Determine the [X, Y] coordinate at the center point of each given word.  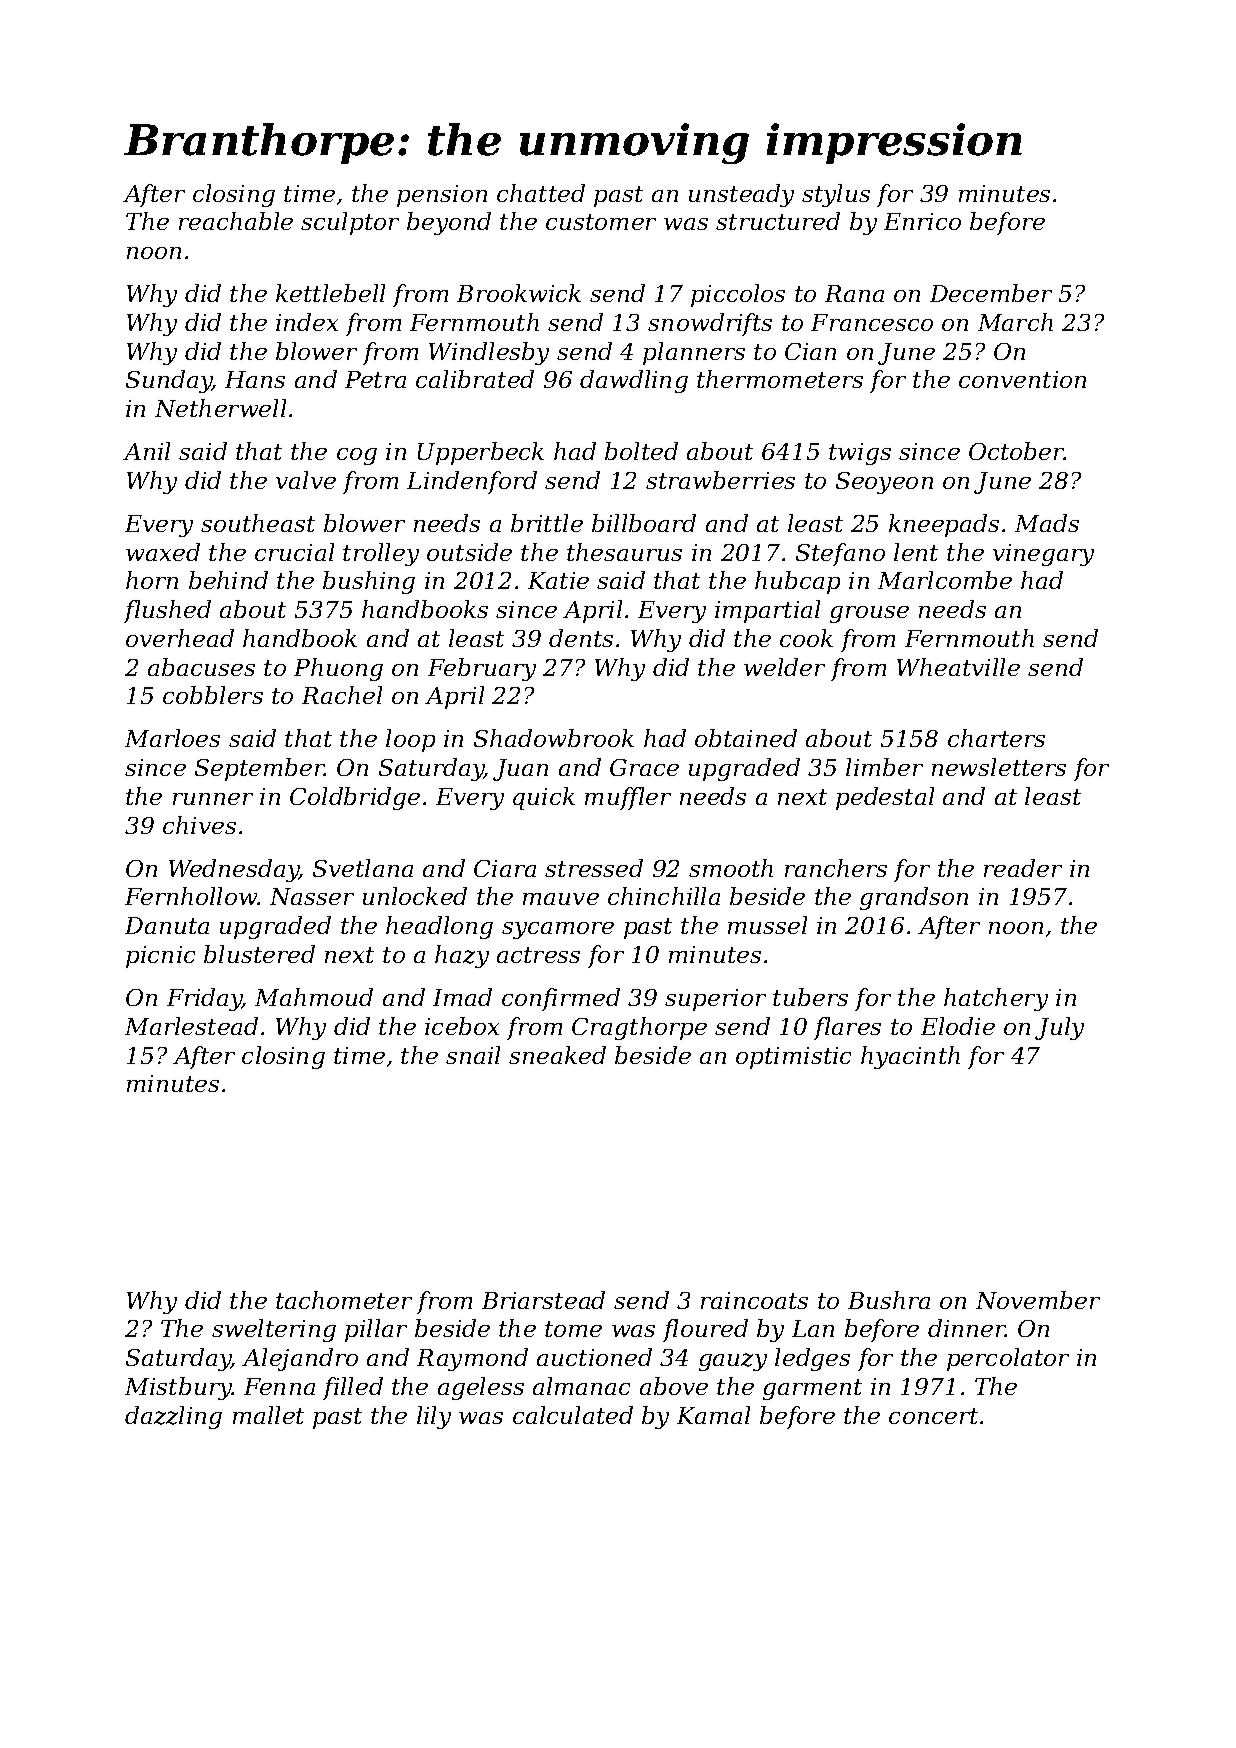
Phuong [338, 669]
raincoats [754, 1300]
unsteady [741, 195]
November [1038, 1300]
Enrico [922, 221]
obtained [746, 738]
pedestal [885, 798]
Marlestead [191, 1026]
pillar [376, 1330]
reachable [236, 221]
